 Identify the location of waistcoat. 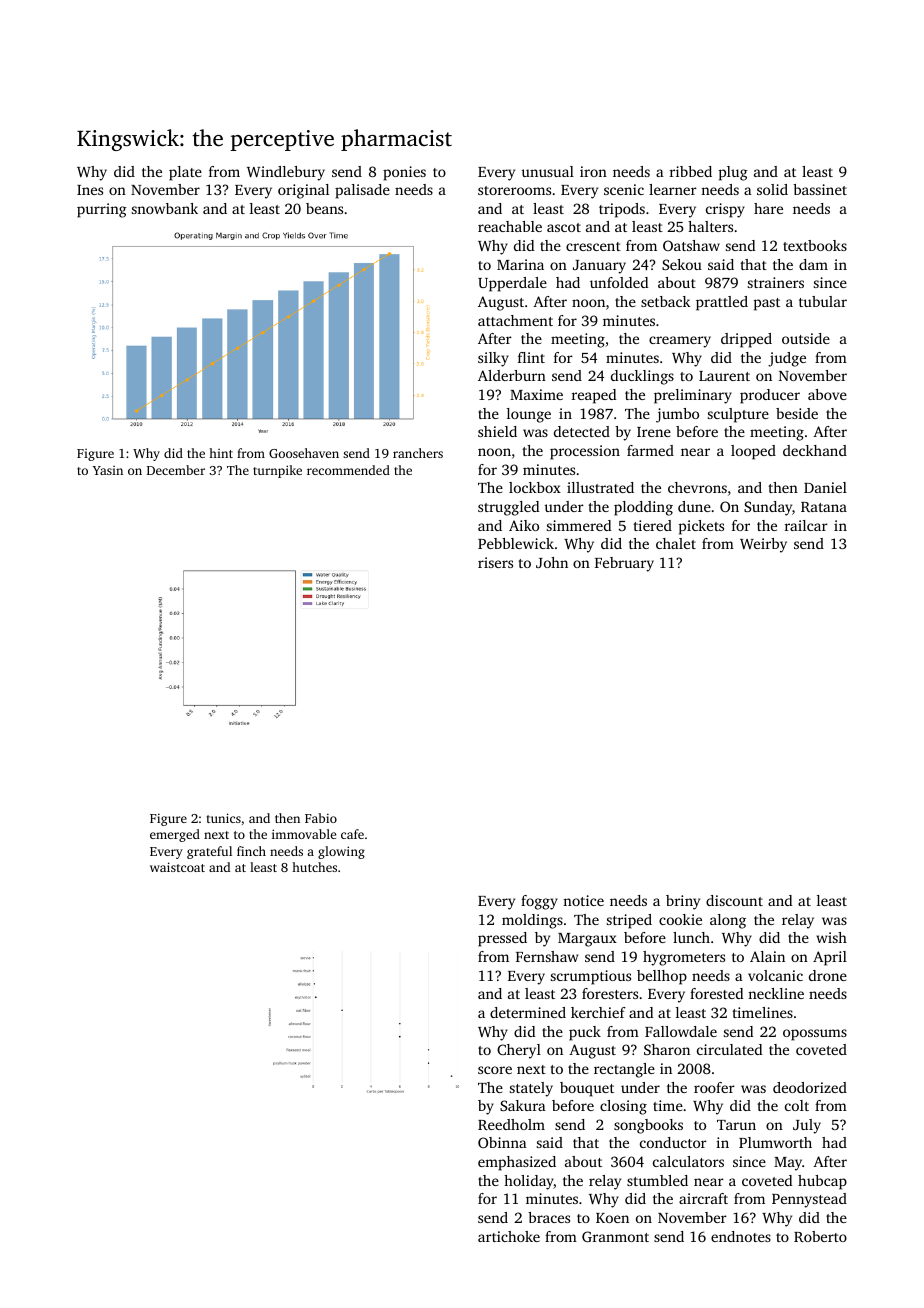
(177, 867).
